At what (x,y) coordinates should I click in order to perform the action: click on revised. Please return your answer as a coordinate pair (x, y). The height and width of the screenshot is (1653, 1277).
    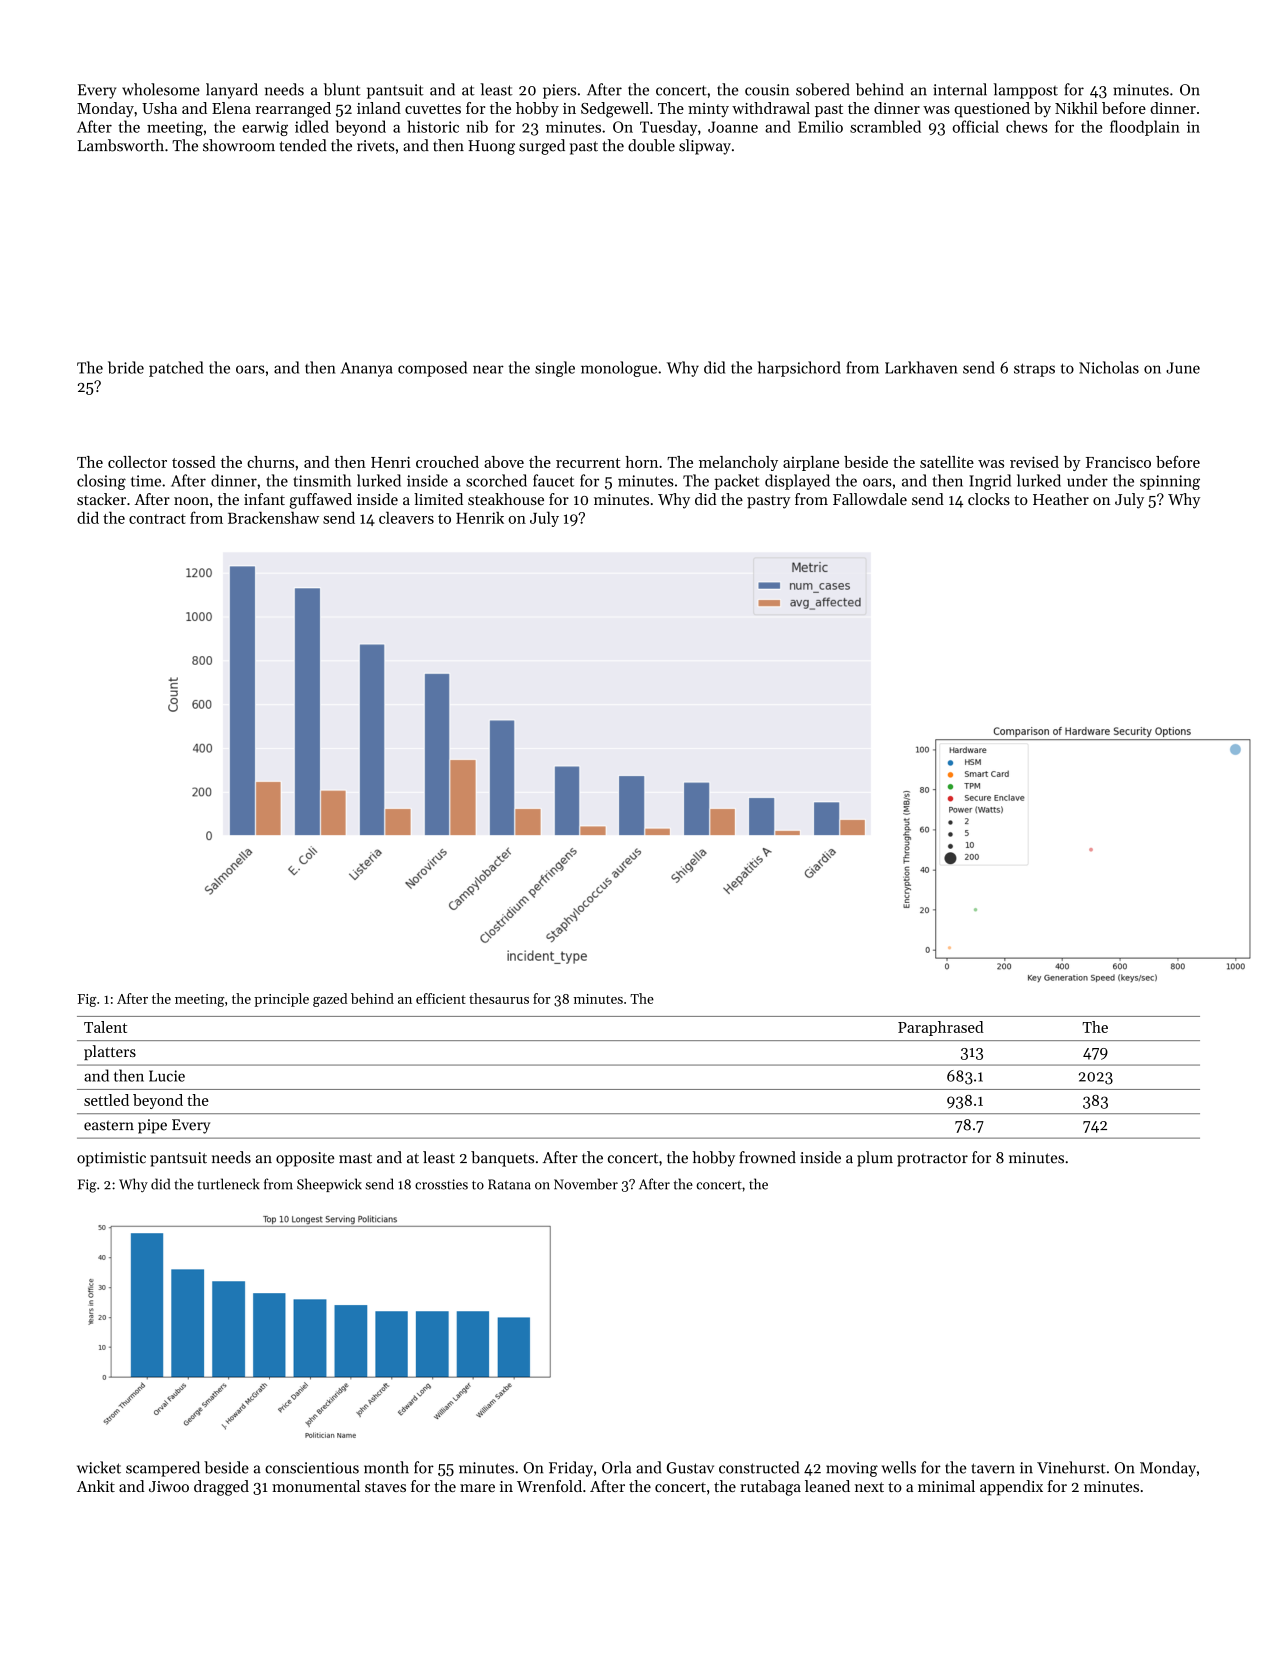
    Looking at the image, I should click on (1034, 462).
